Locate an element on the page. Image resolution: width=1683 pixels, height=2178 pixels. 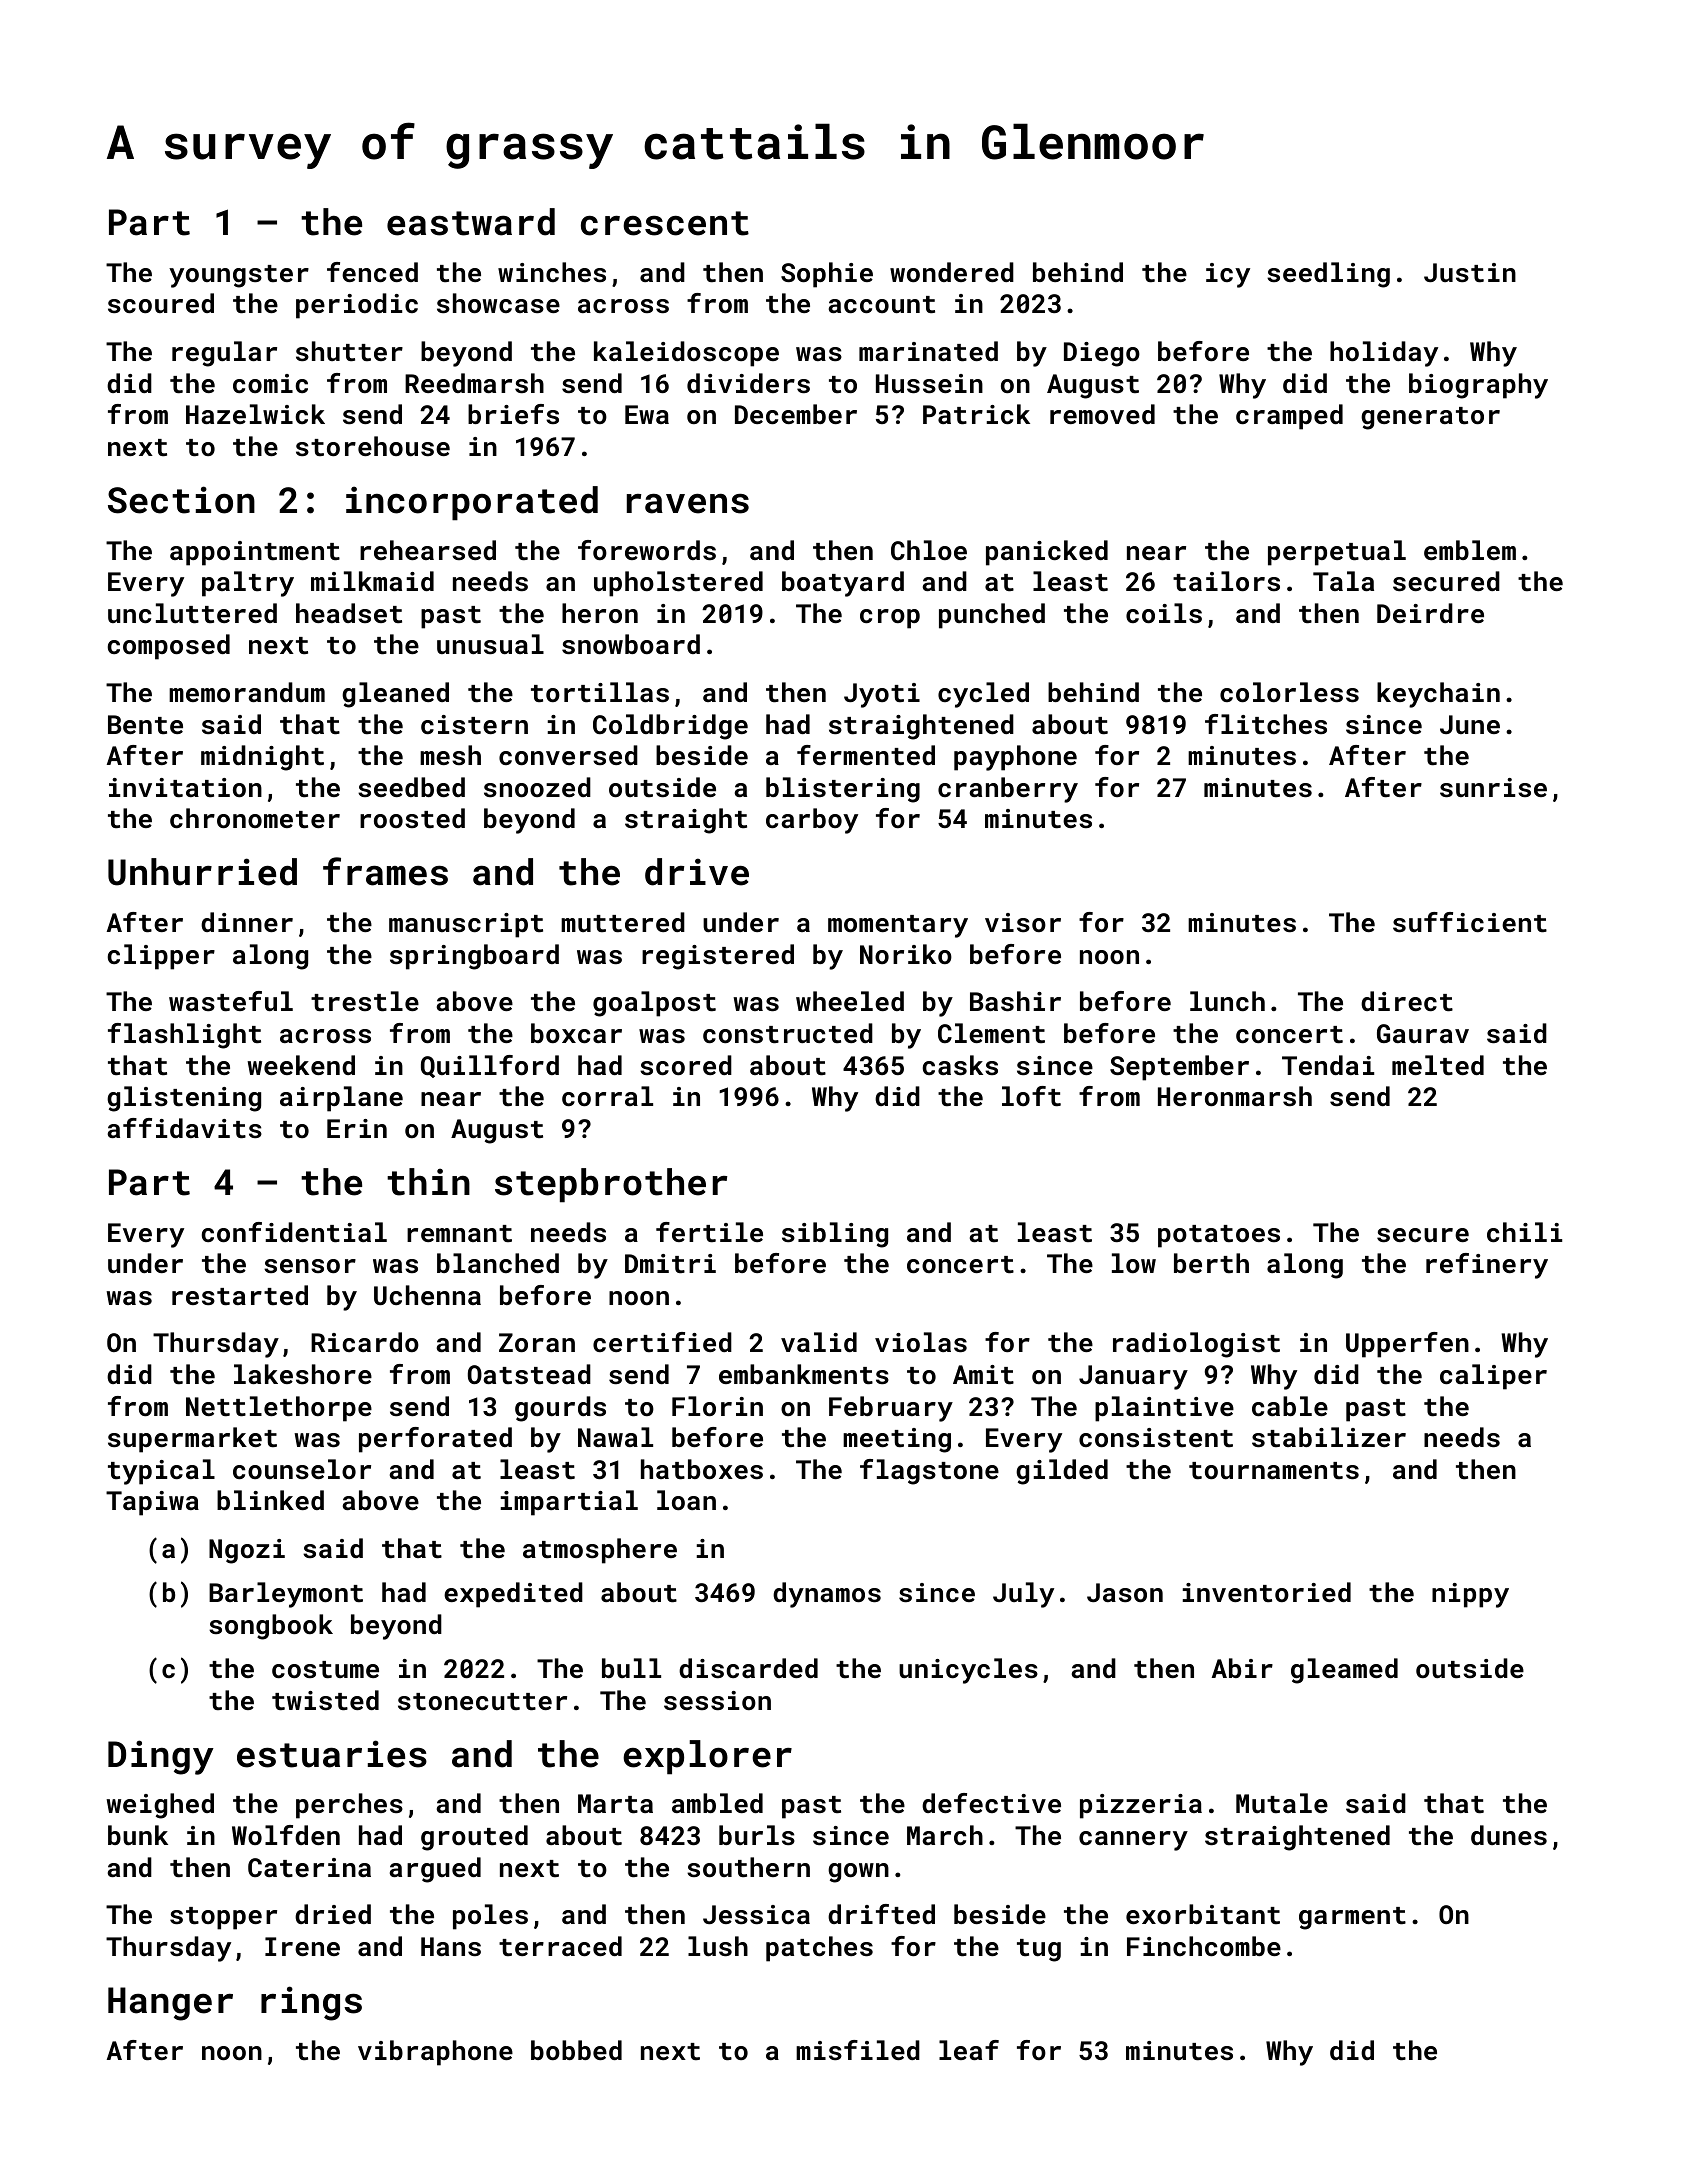
keychain is located at coordinates (1438, 695).
